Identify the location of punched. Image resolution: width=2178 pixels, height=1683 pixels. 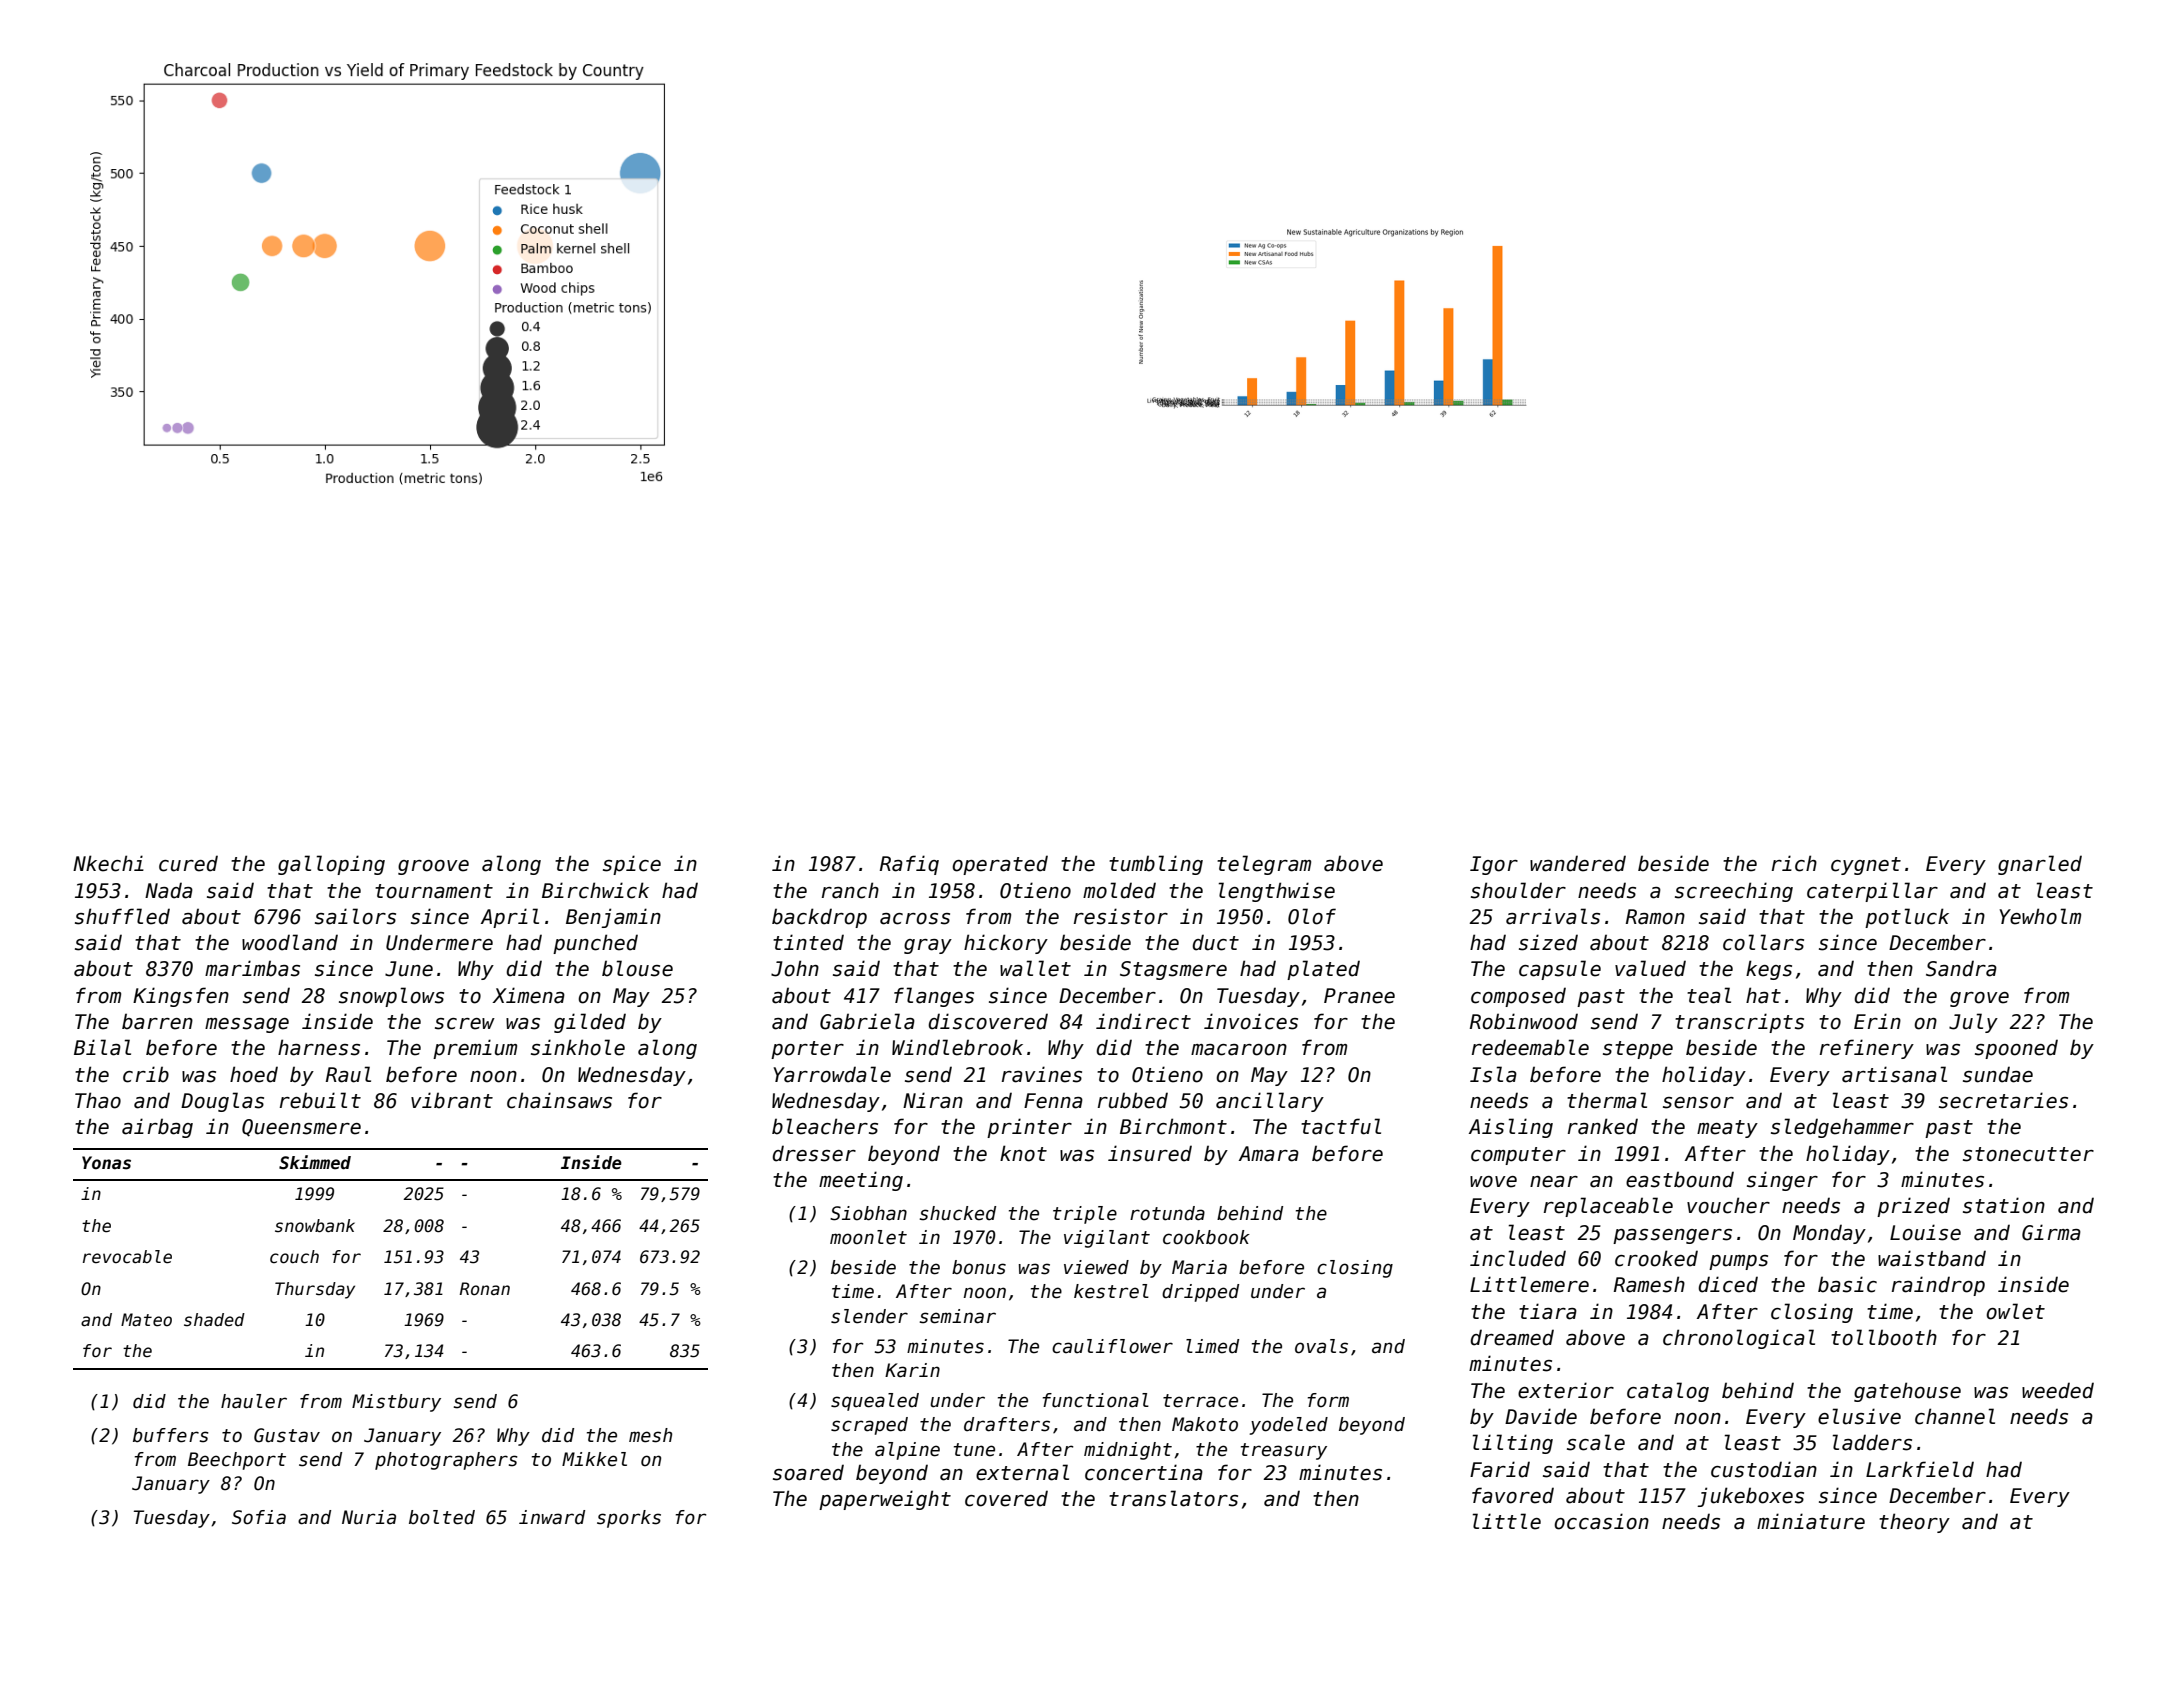
(595, 944).
